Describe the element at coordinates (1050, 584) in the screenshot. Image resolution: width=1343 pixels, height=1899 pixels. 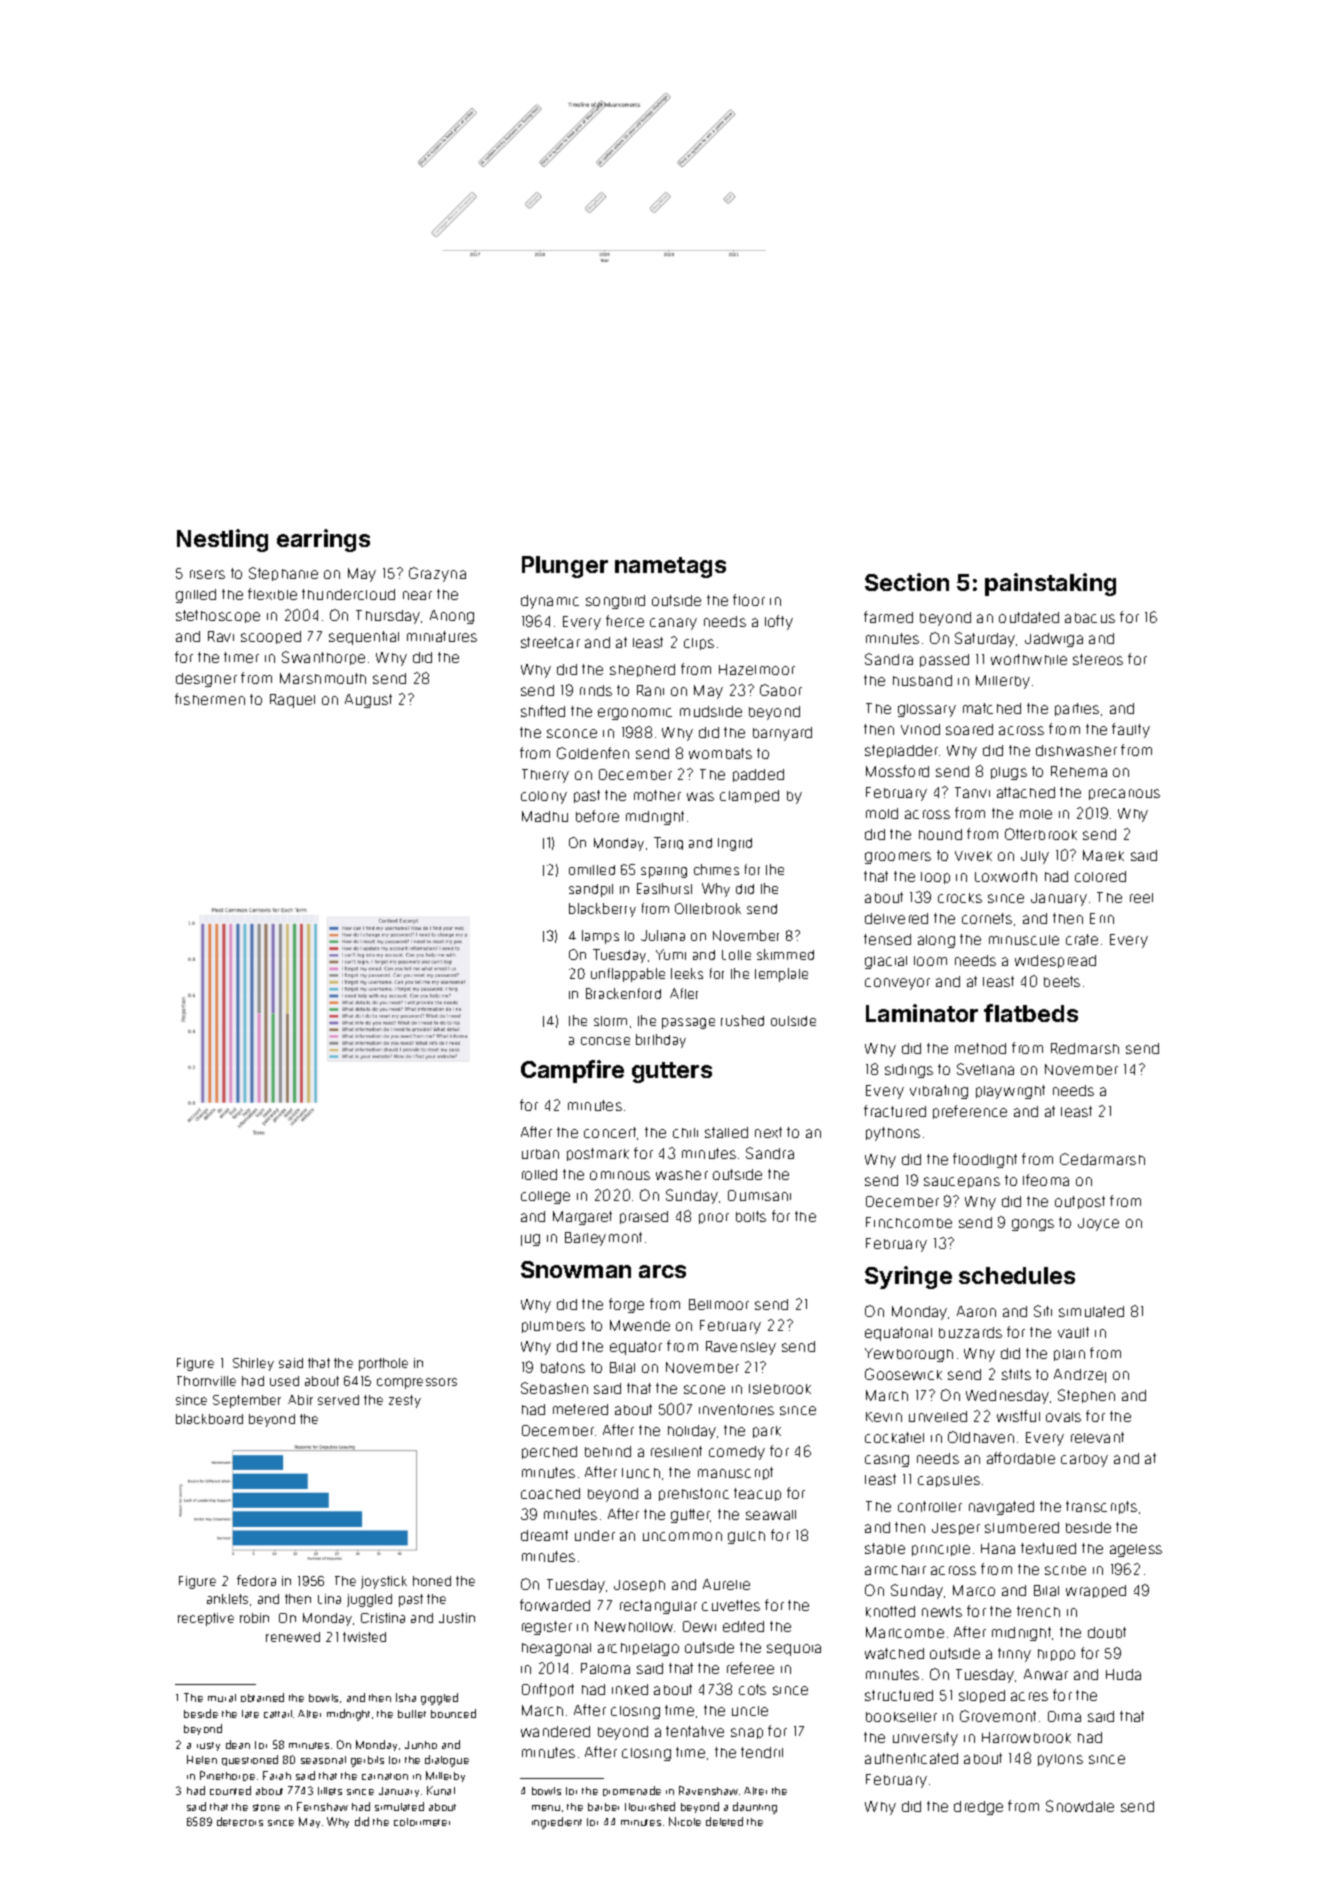
I see `painstaking` at that location.
